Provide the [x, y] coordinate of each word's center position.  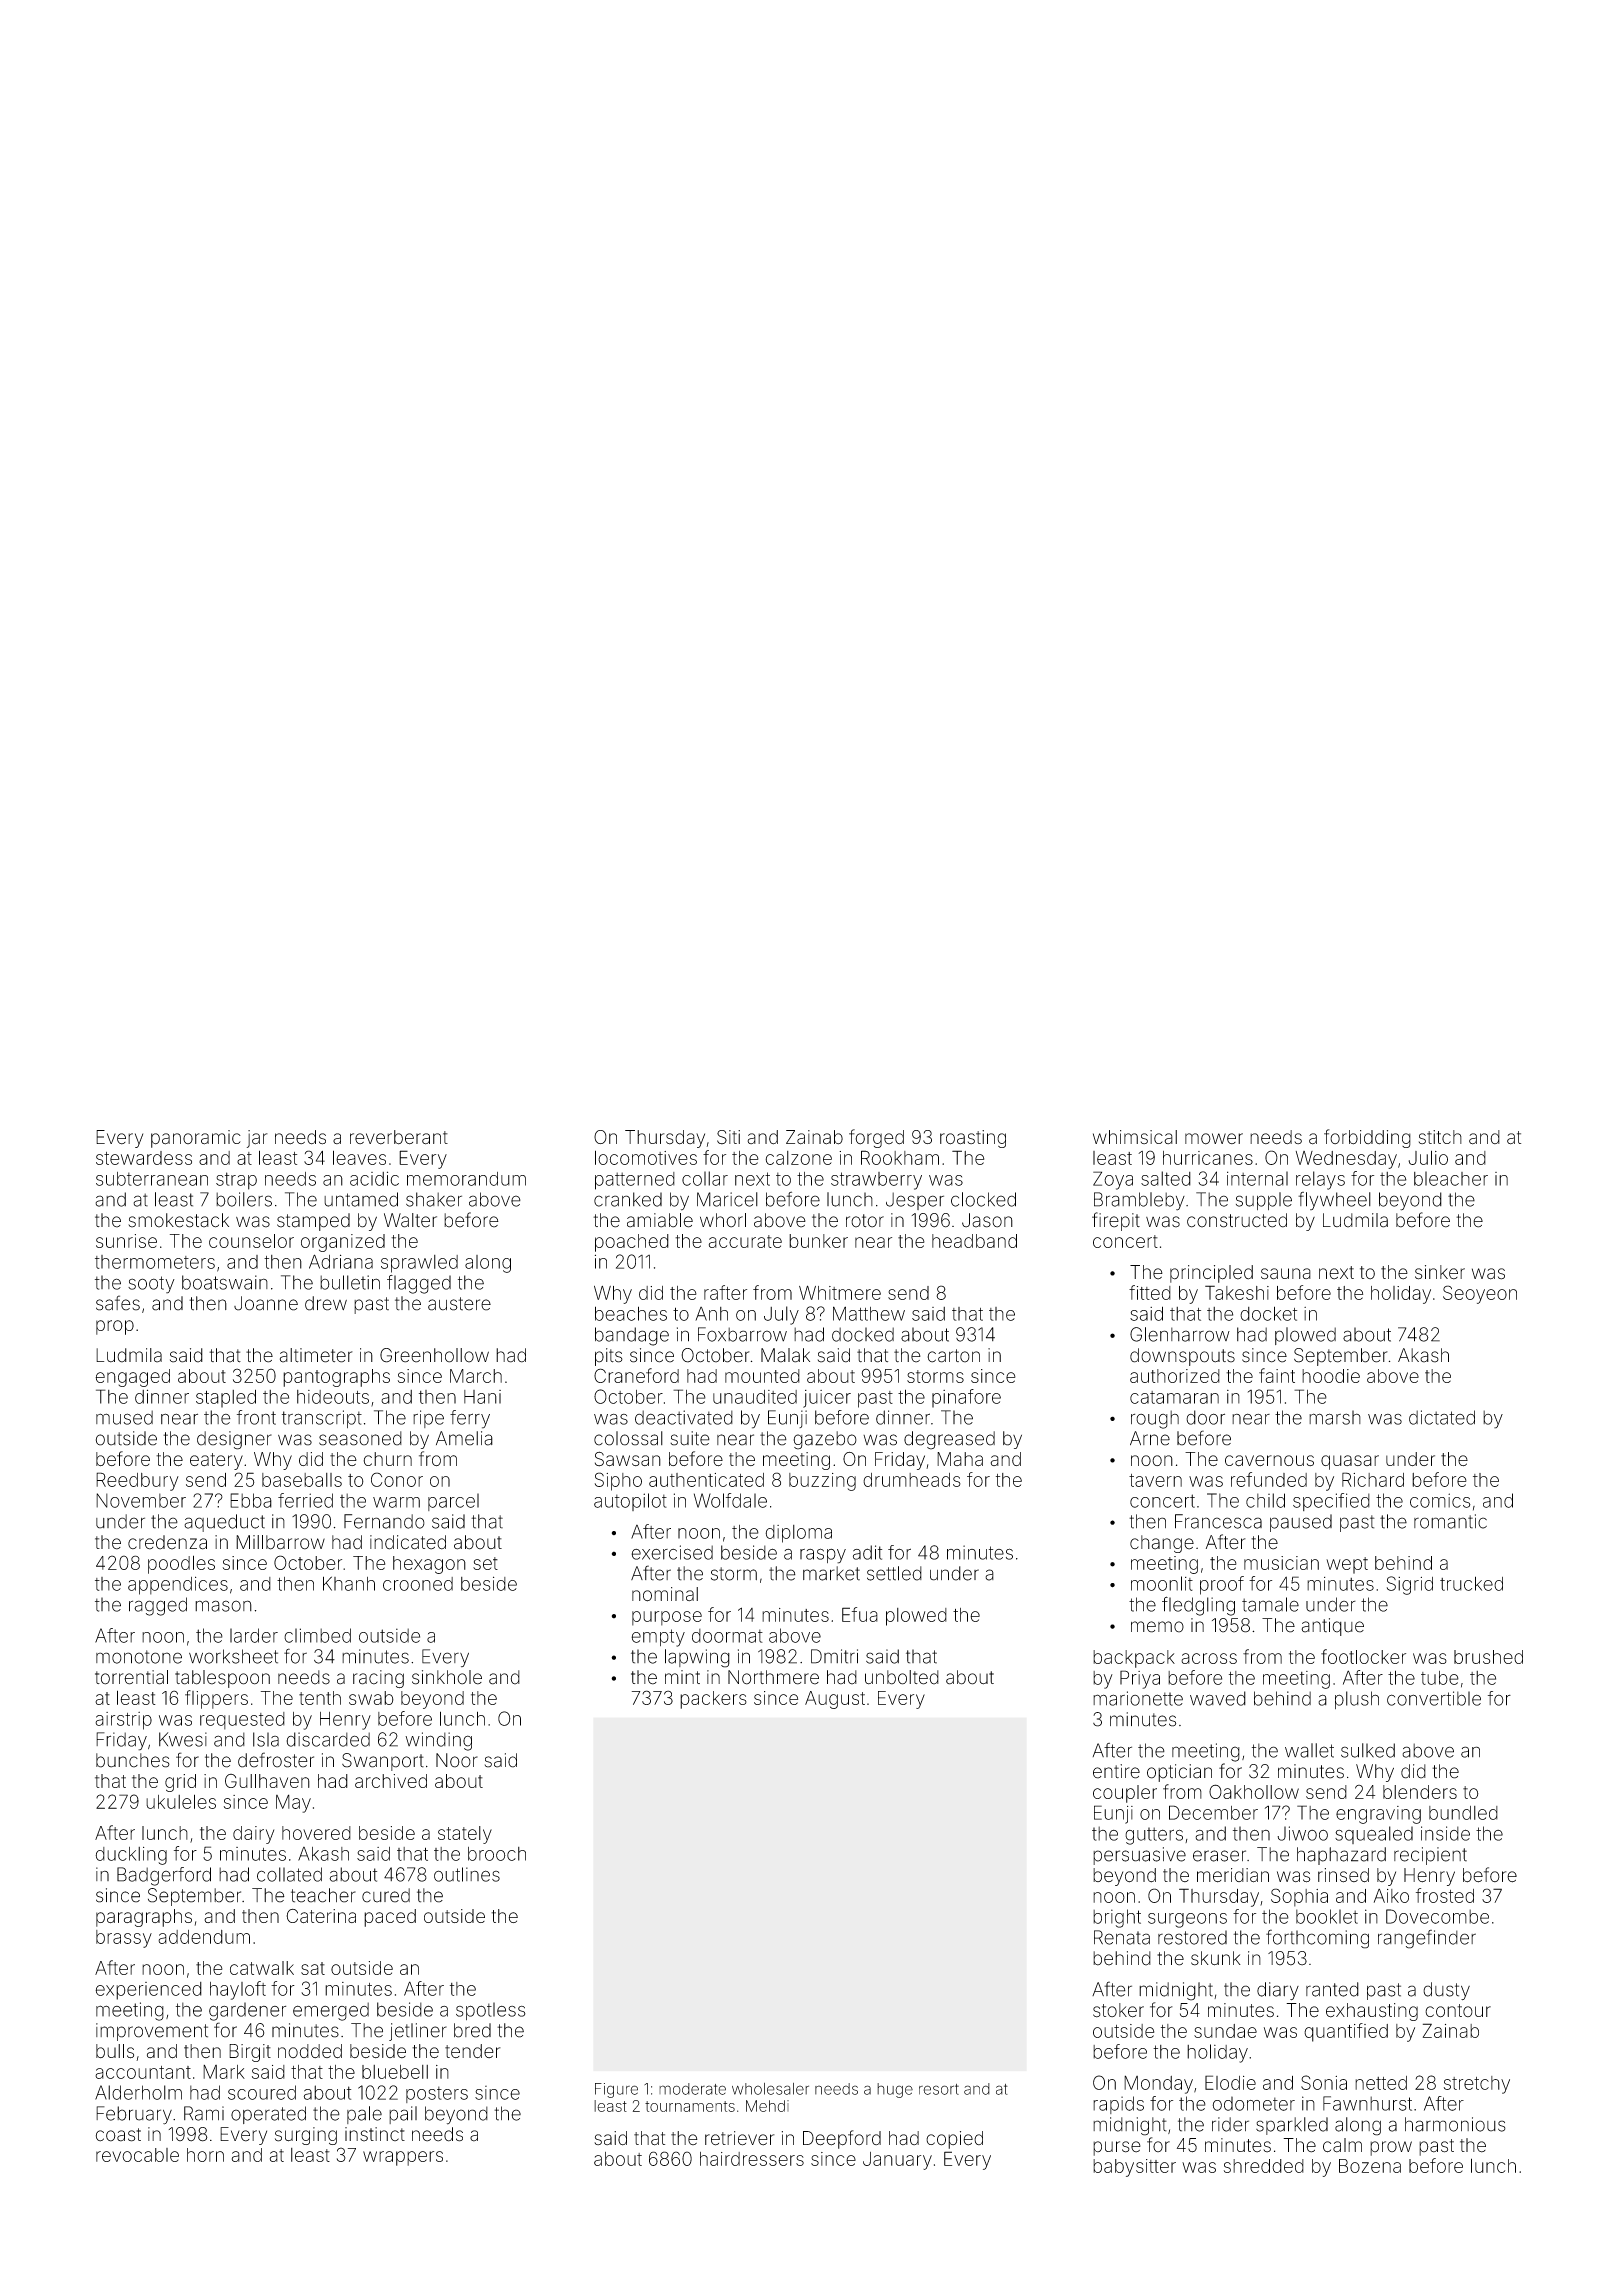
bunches [133, 1760]
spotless [491, 2011]
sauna [1286, 1274]
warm [396, 1502]
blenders [1420, 1792]
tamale [1270, 1604]
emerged [331, 2011]
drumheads [912, 1480]
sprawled [419, 1264]
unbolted [902, 1677]
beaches [631, 1313]
